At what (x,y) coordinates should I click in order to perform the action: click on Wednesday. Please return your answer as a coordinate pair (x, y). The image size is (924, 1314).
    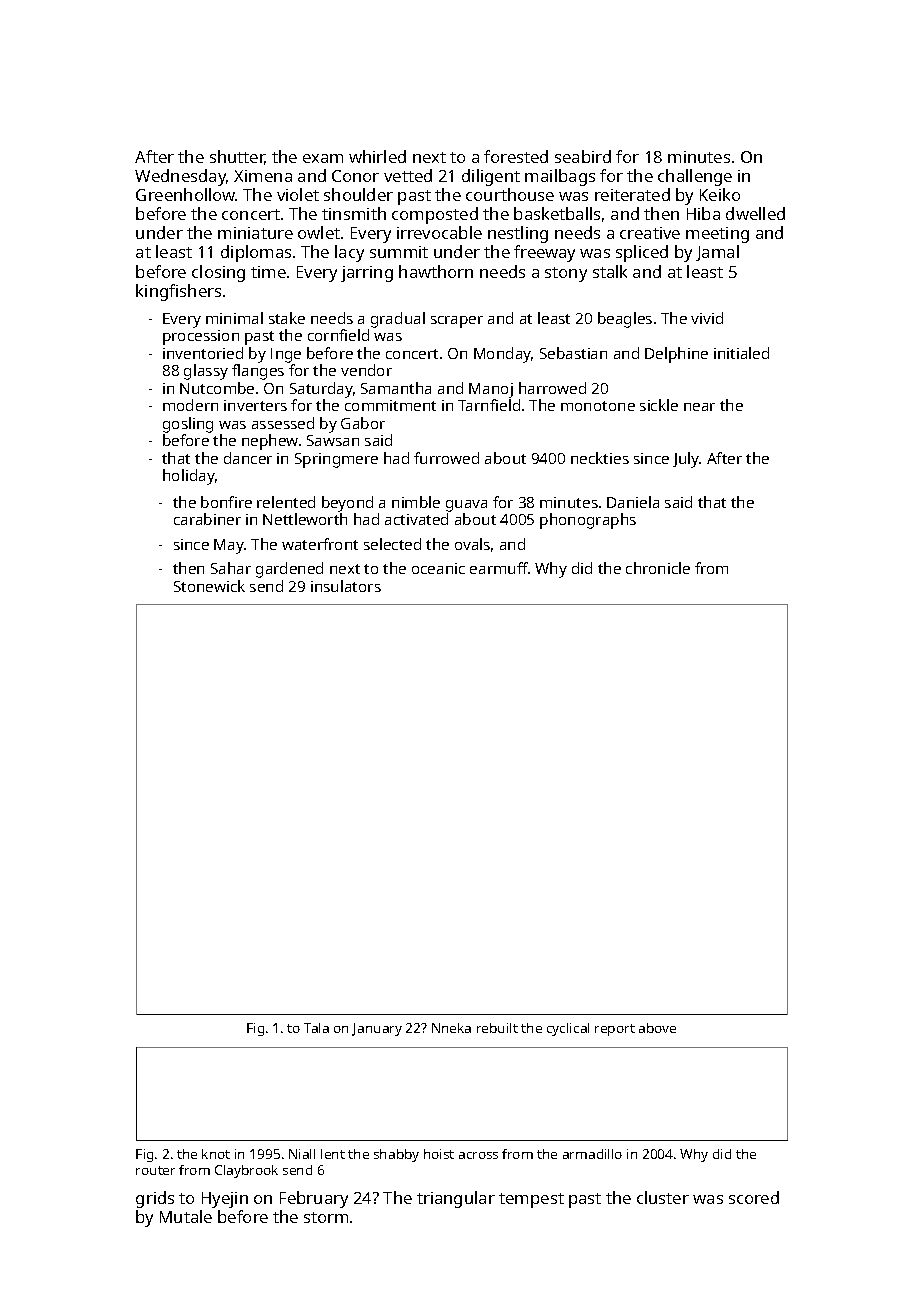
    Looking at the image, I should click on (181, 177).
